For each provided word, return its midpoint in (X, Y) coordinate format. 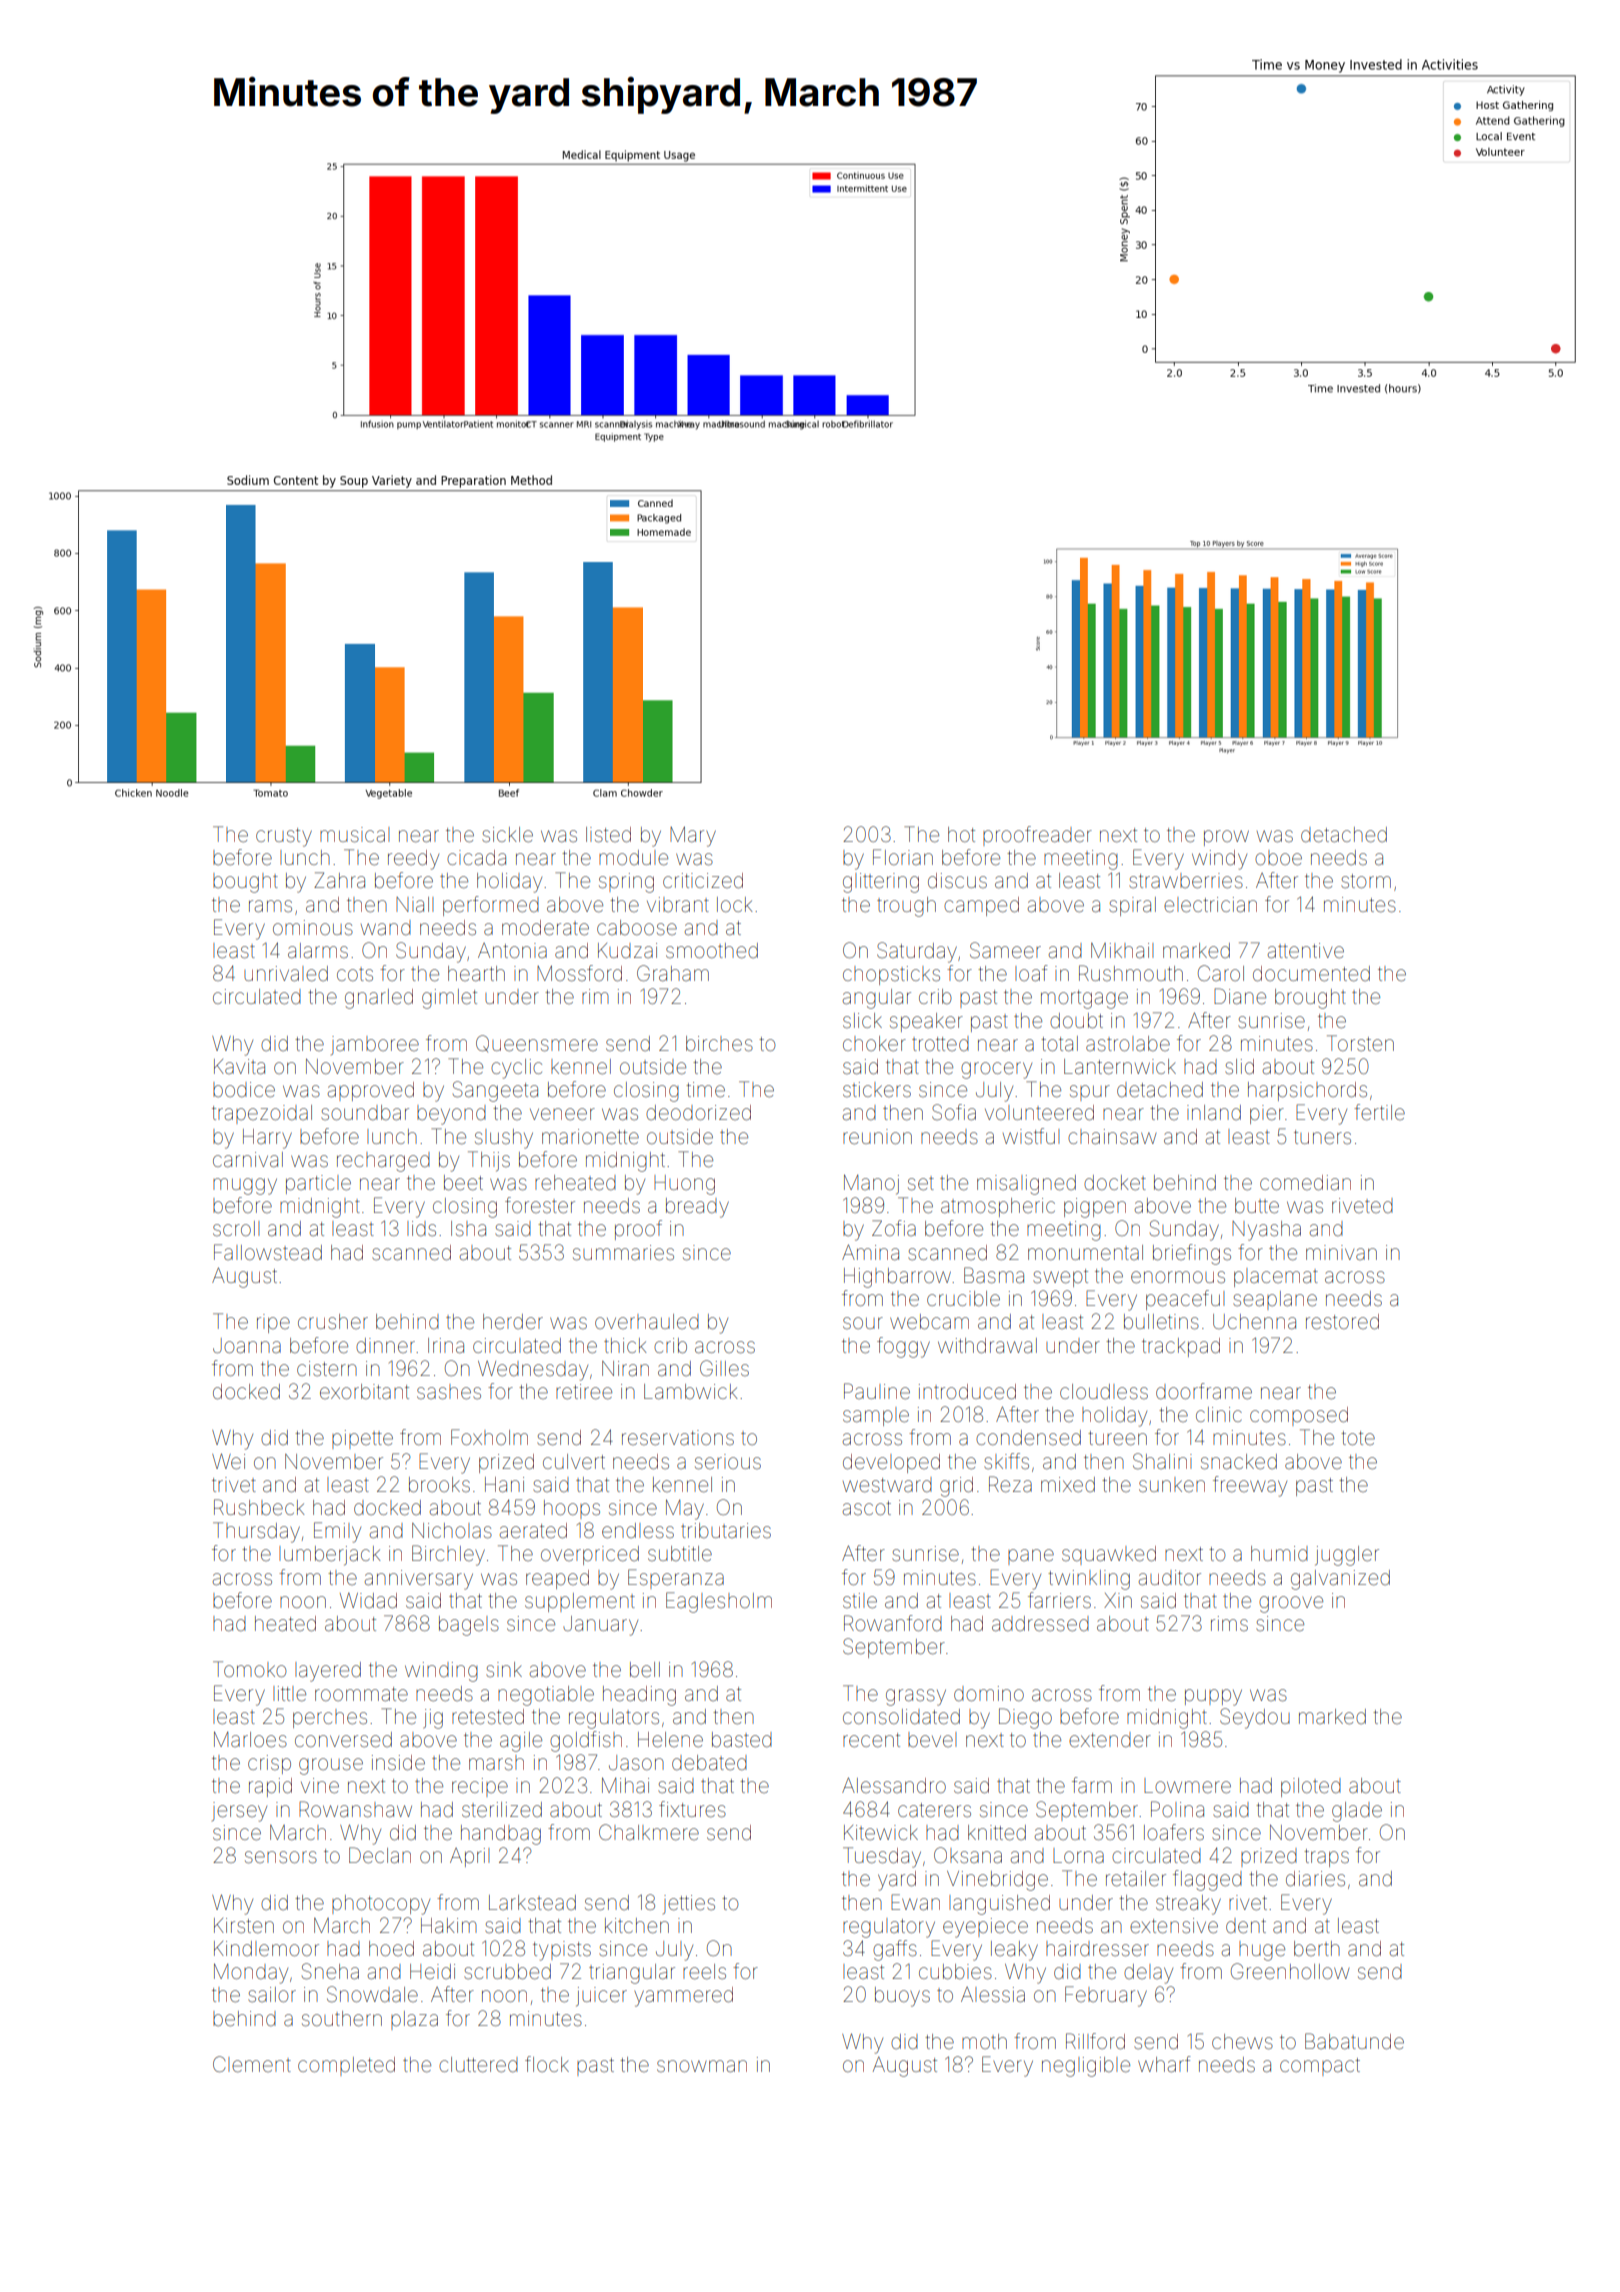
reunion (877, 1137)
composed (1299, 1416)
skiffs (1006, 1461)
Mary (693, 837)
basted (742, 1740)
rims (1229, 1623)
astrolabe (1128, 1044)
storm (1366, 881)
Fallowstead (268, 1252)
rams (270, 906)
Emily (337, 1532)
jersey (239, 1812)
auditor (1170, 1577)
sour (863, 1323)
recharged (383, 1162)
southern (342, 2019)
